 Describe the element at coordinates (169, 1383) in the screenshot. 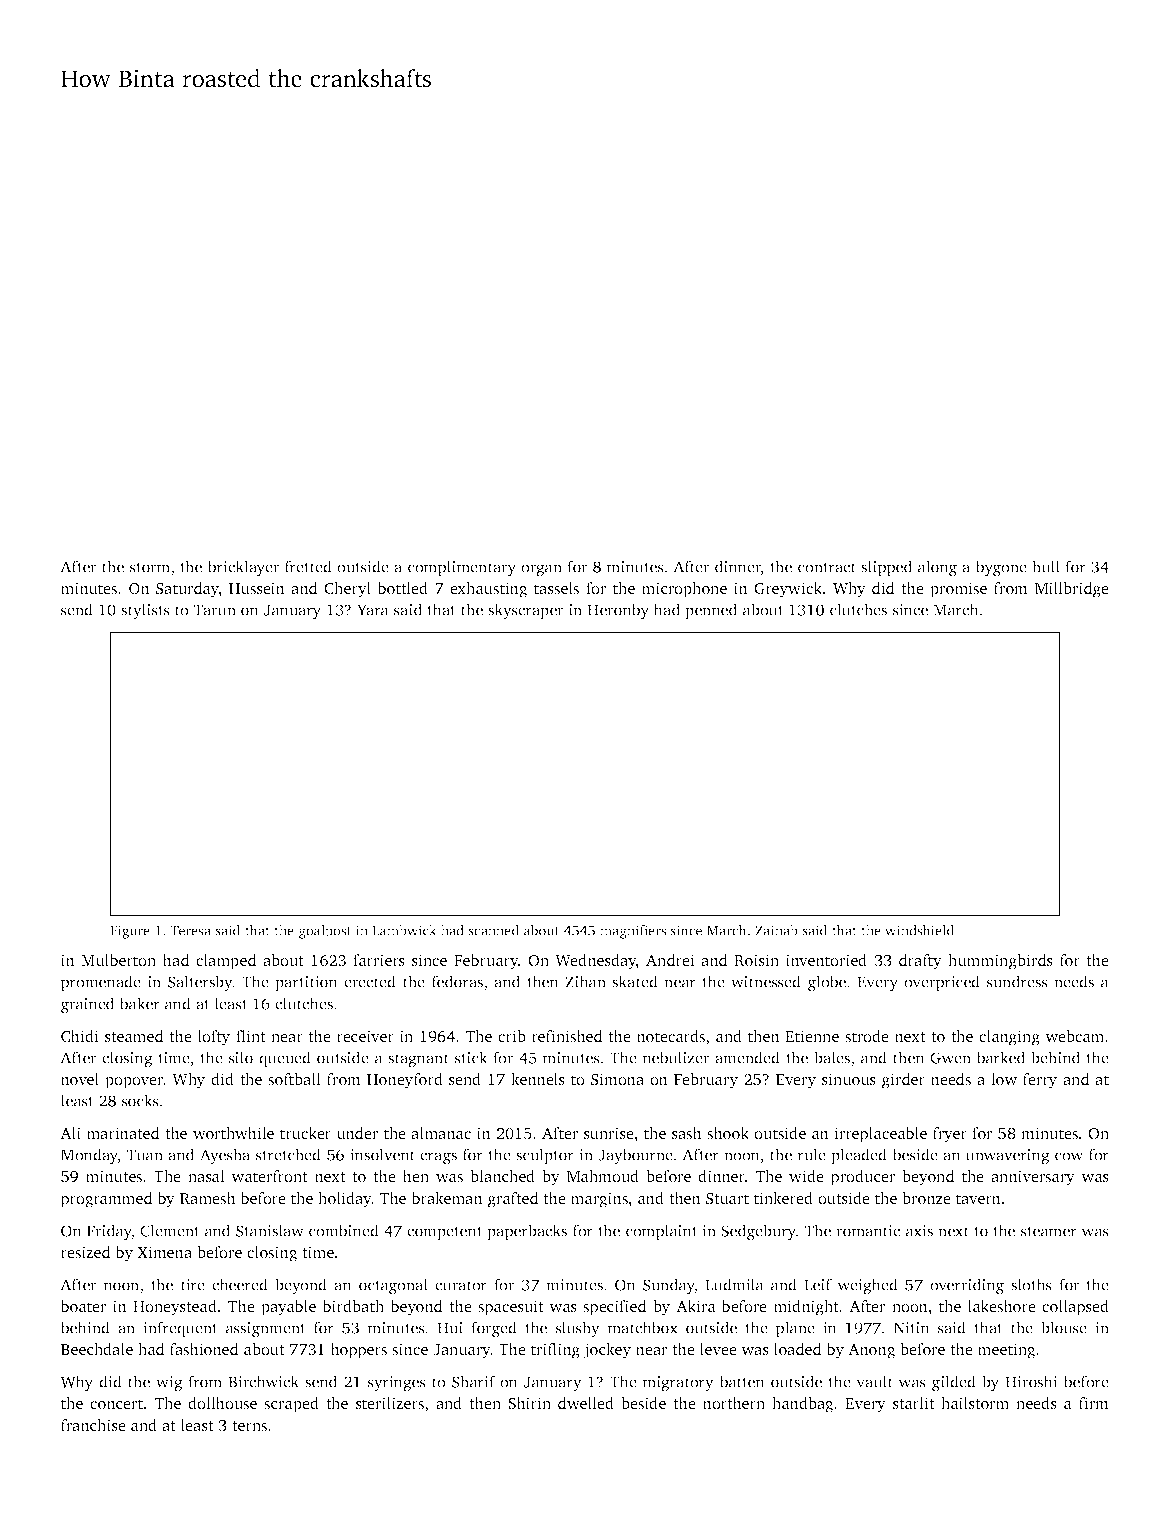

I see `wig` at that location.
